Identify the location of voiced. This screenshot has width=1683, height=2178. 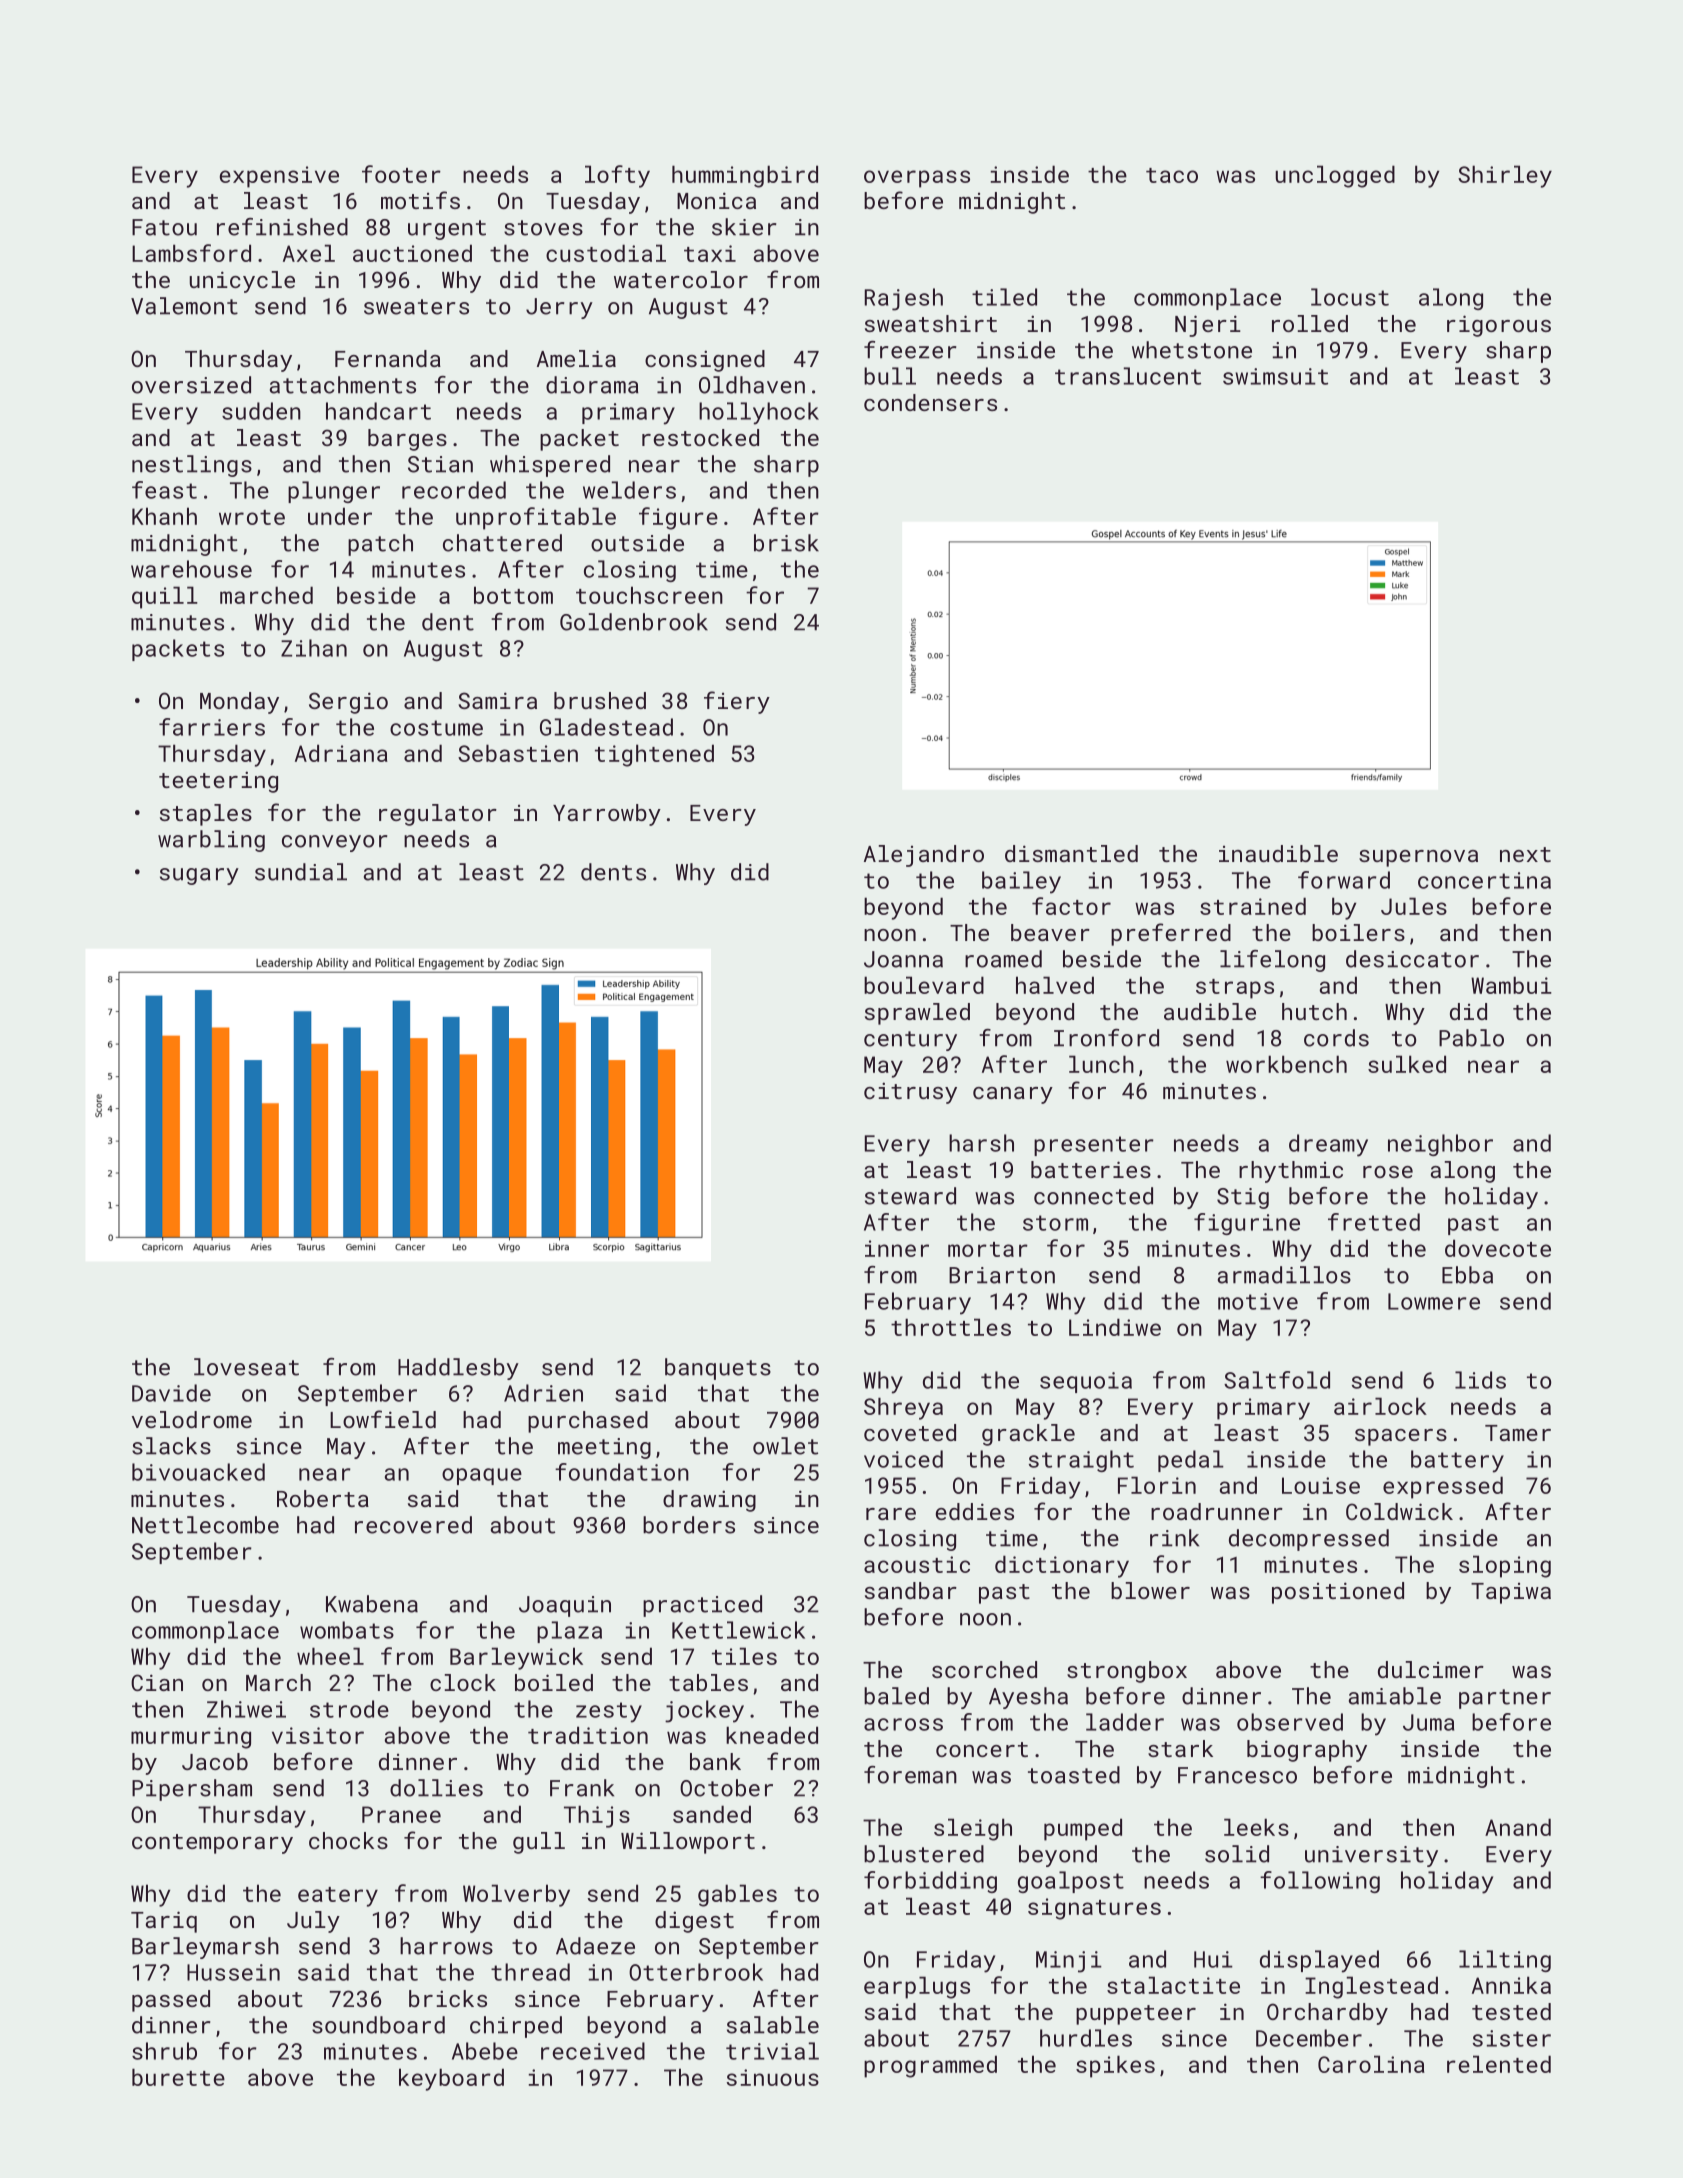
(903, 1459).
